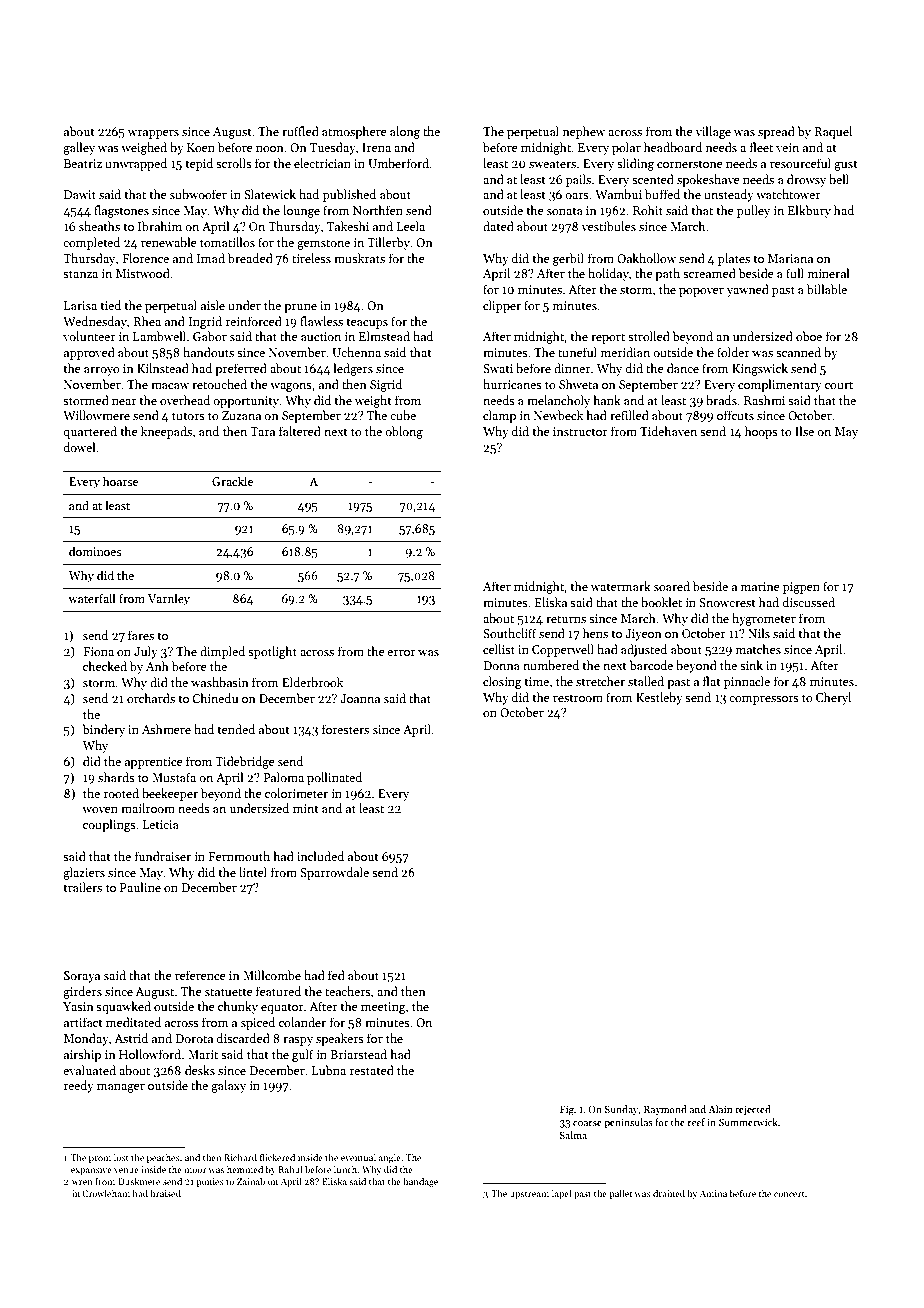 The height and width of the screenshot is (1308, 924). I want to click on along, so click(405, 132).
